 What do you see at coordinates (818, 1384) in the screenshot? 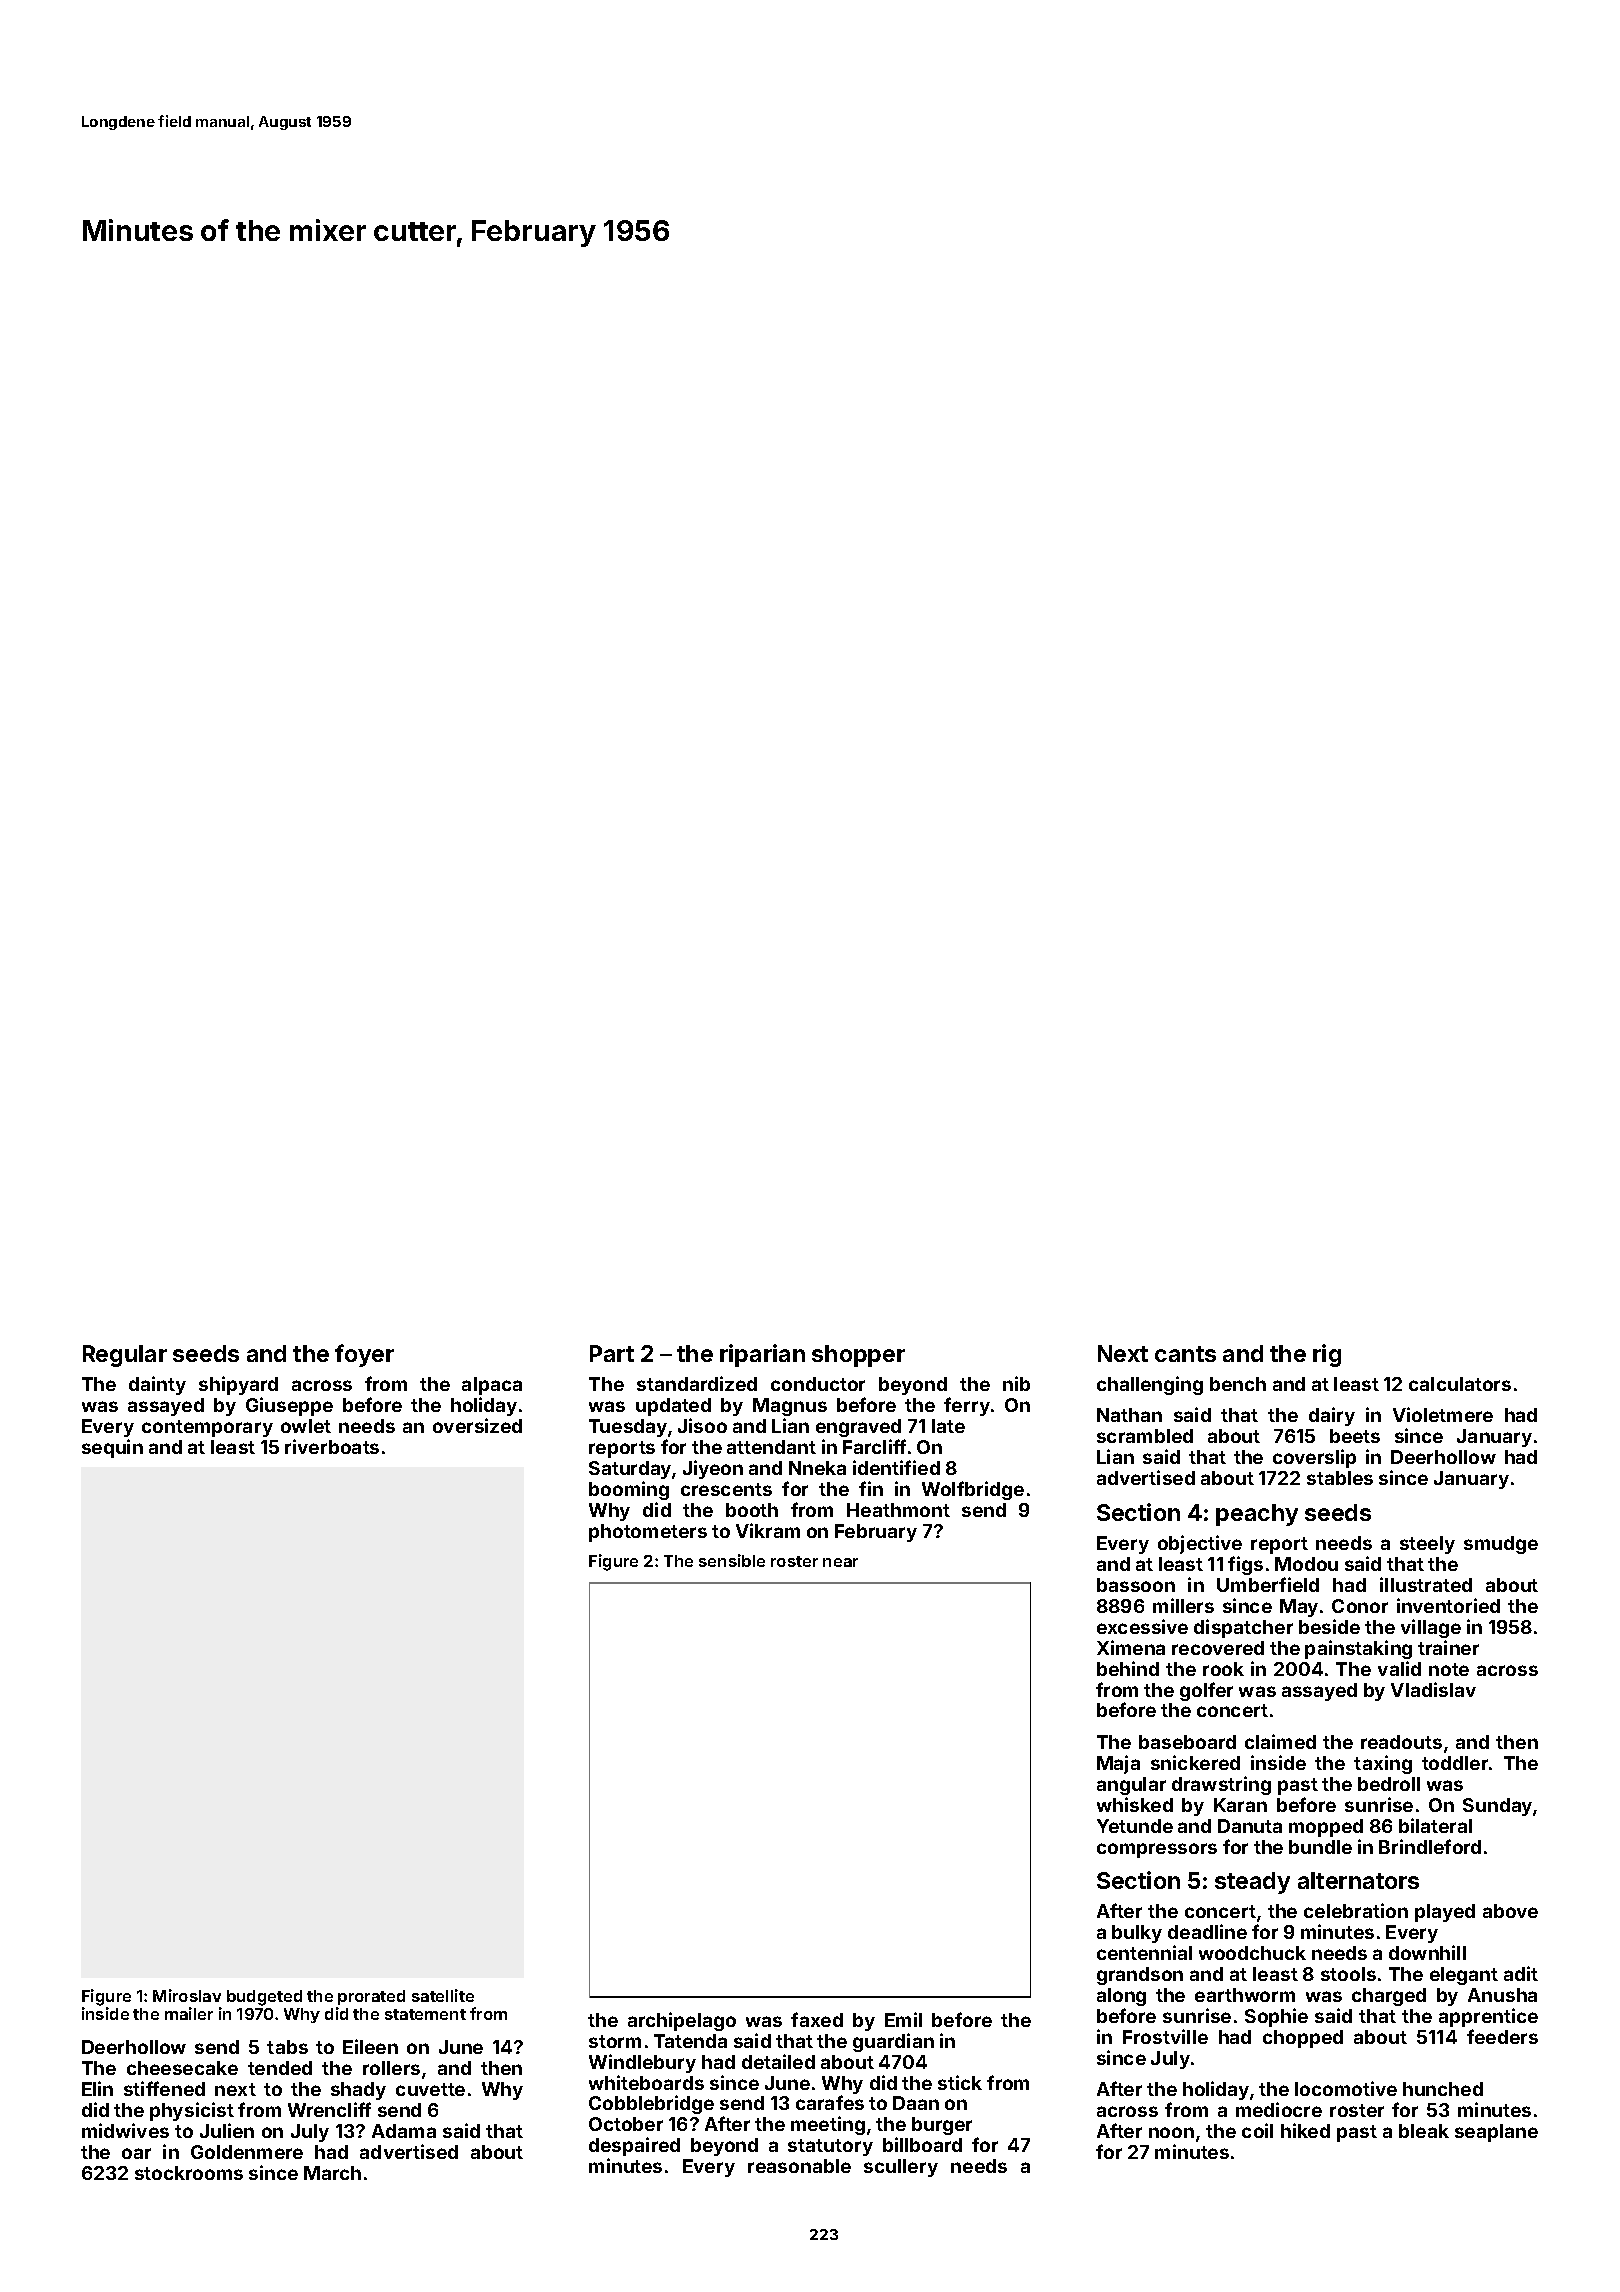
I see `conductor` at bounding box center [818, 1384].
